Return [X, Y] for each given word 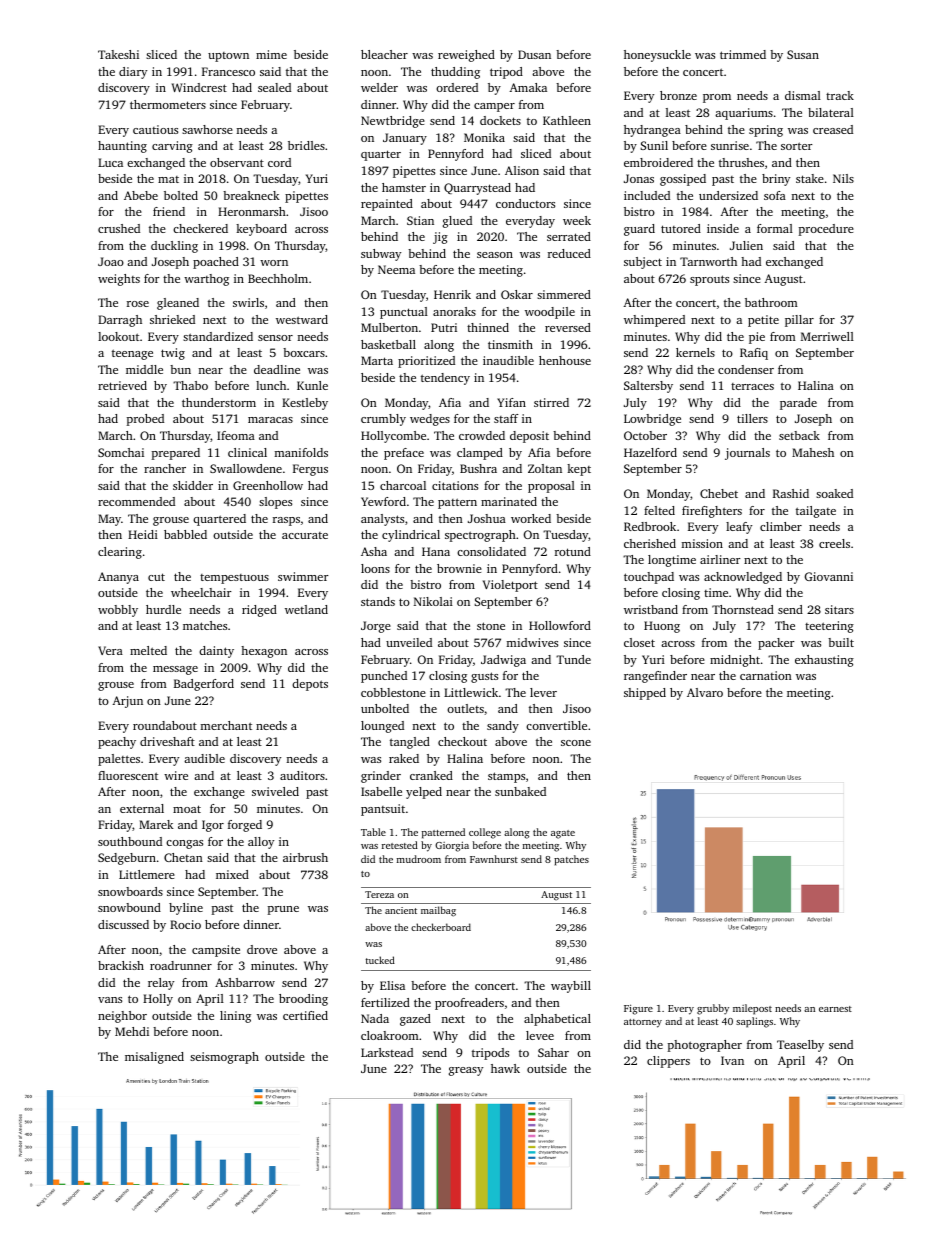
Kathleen [567, 120]
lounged [382, 727]
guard [639, 230]
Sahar [553, 1052]
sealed [274, 87]
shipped [645, 694]
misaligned [154, 1058]
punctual [404, 313]
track [840, 95]
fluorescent [128, 775]
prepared [176, 454]
